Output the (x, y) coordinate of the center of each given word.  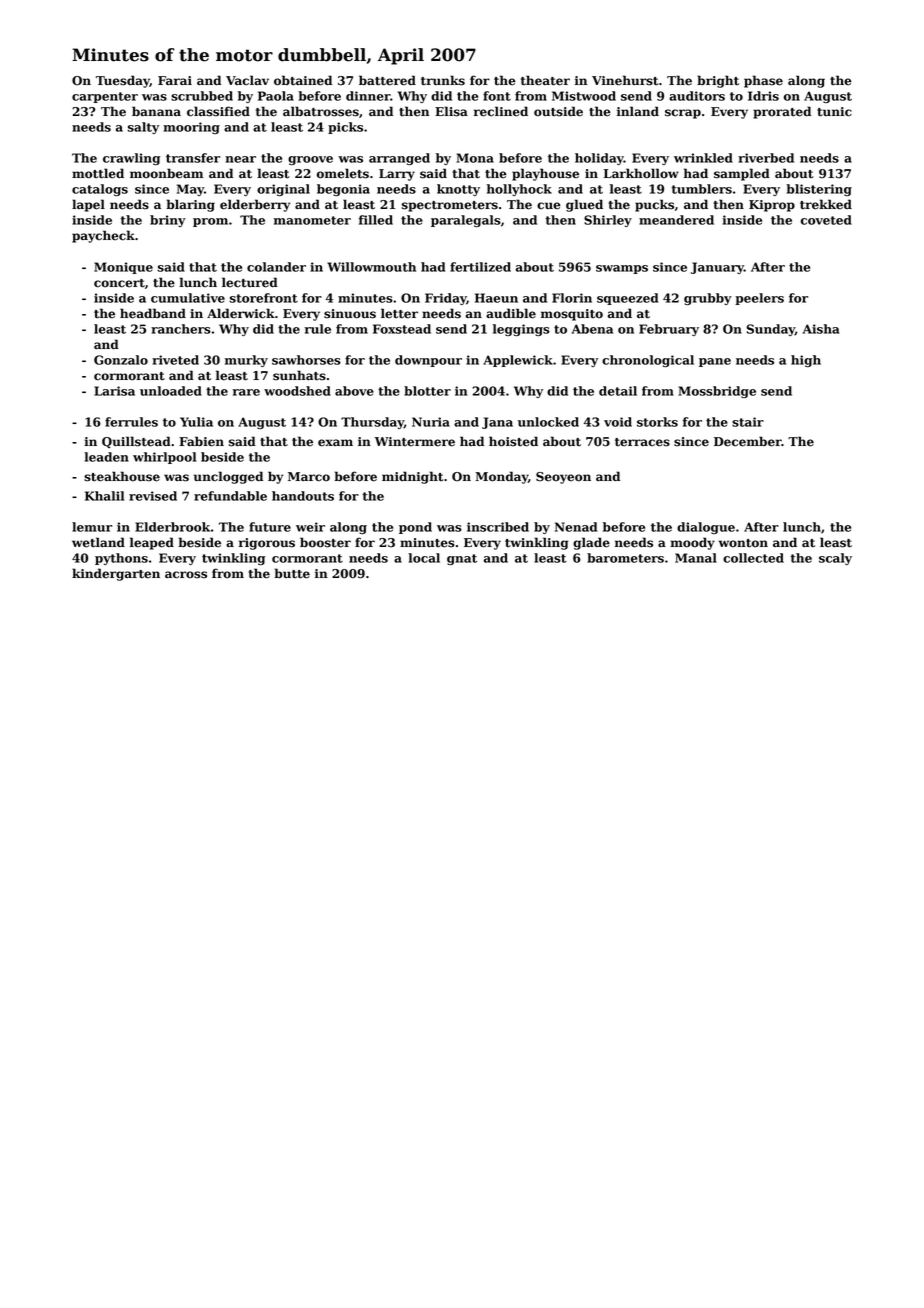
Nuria (431, 422)
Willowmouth (371, 267)
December (748, 441)
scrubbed (202, 96)
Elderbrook (172, 527)
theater (545, 80)
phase (763, 81)
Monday (502, 477)
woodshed (297, 391)
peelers (759, 299)
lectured (250, 282)
